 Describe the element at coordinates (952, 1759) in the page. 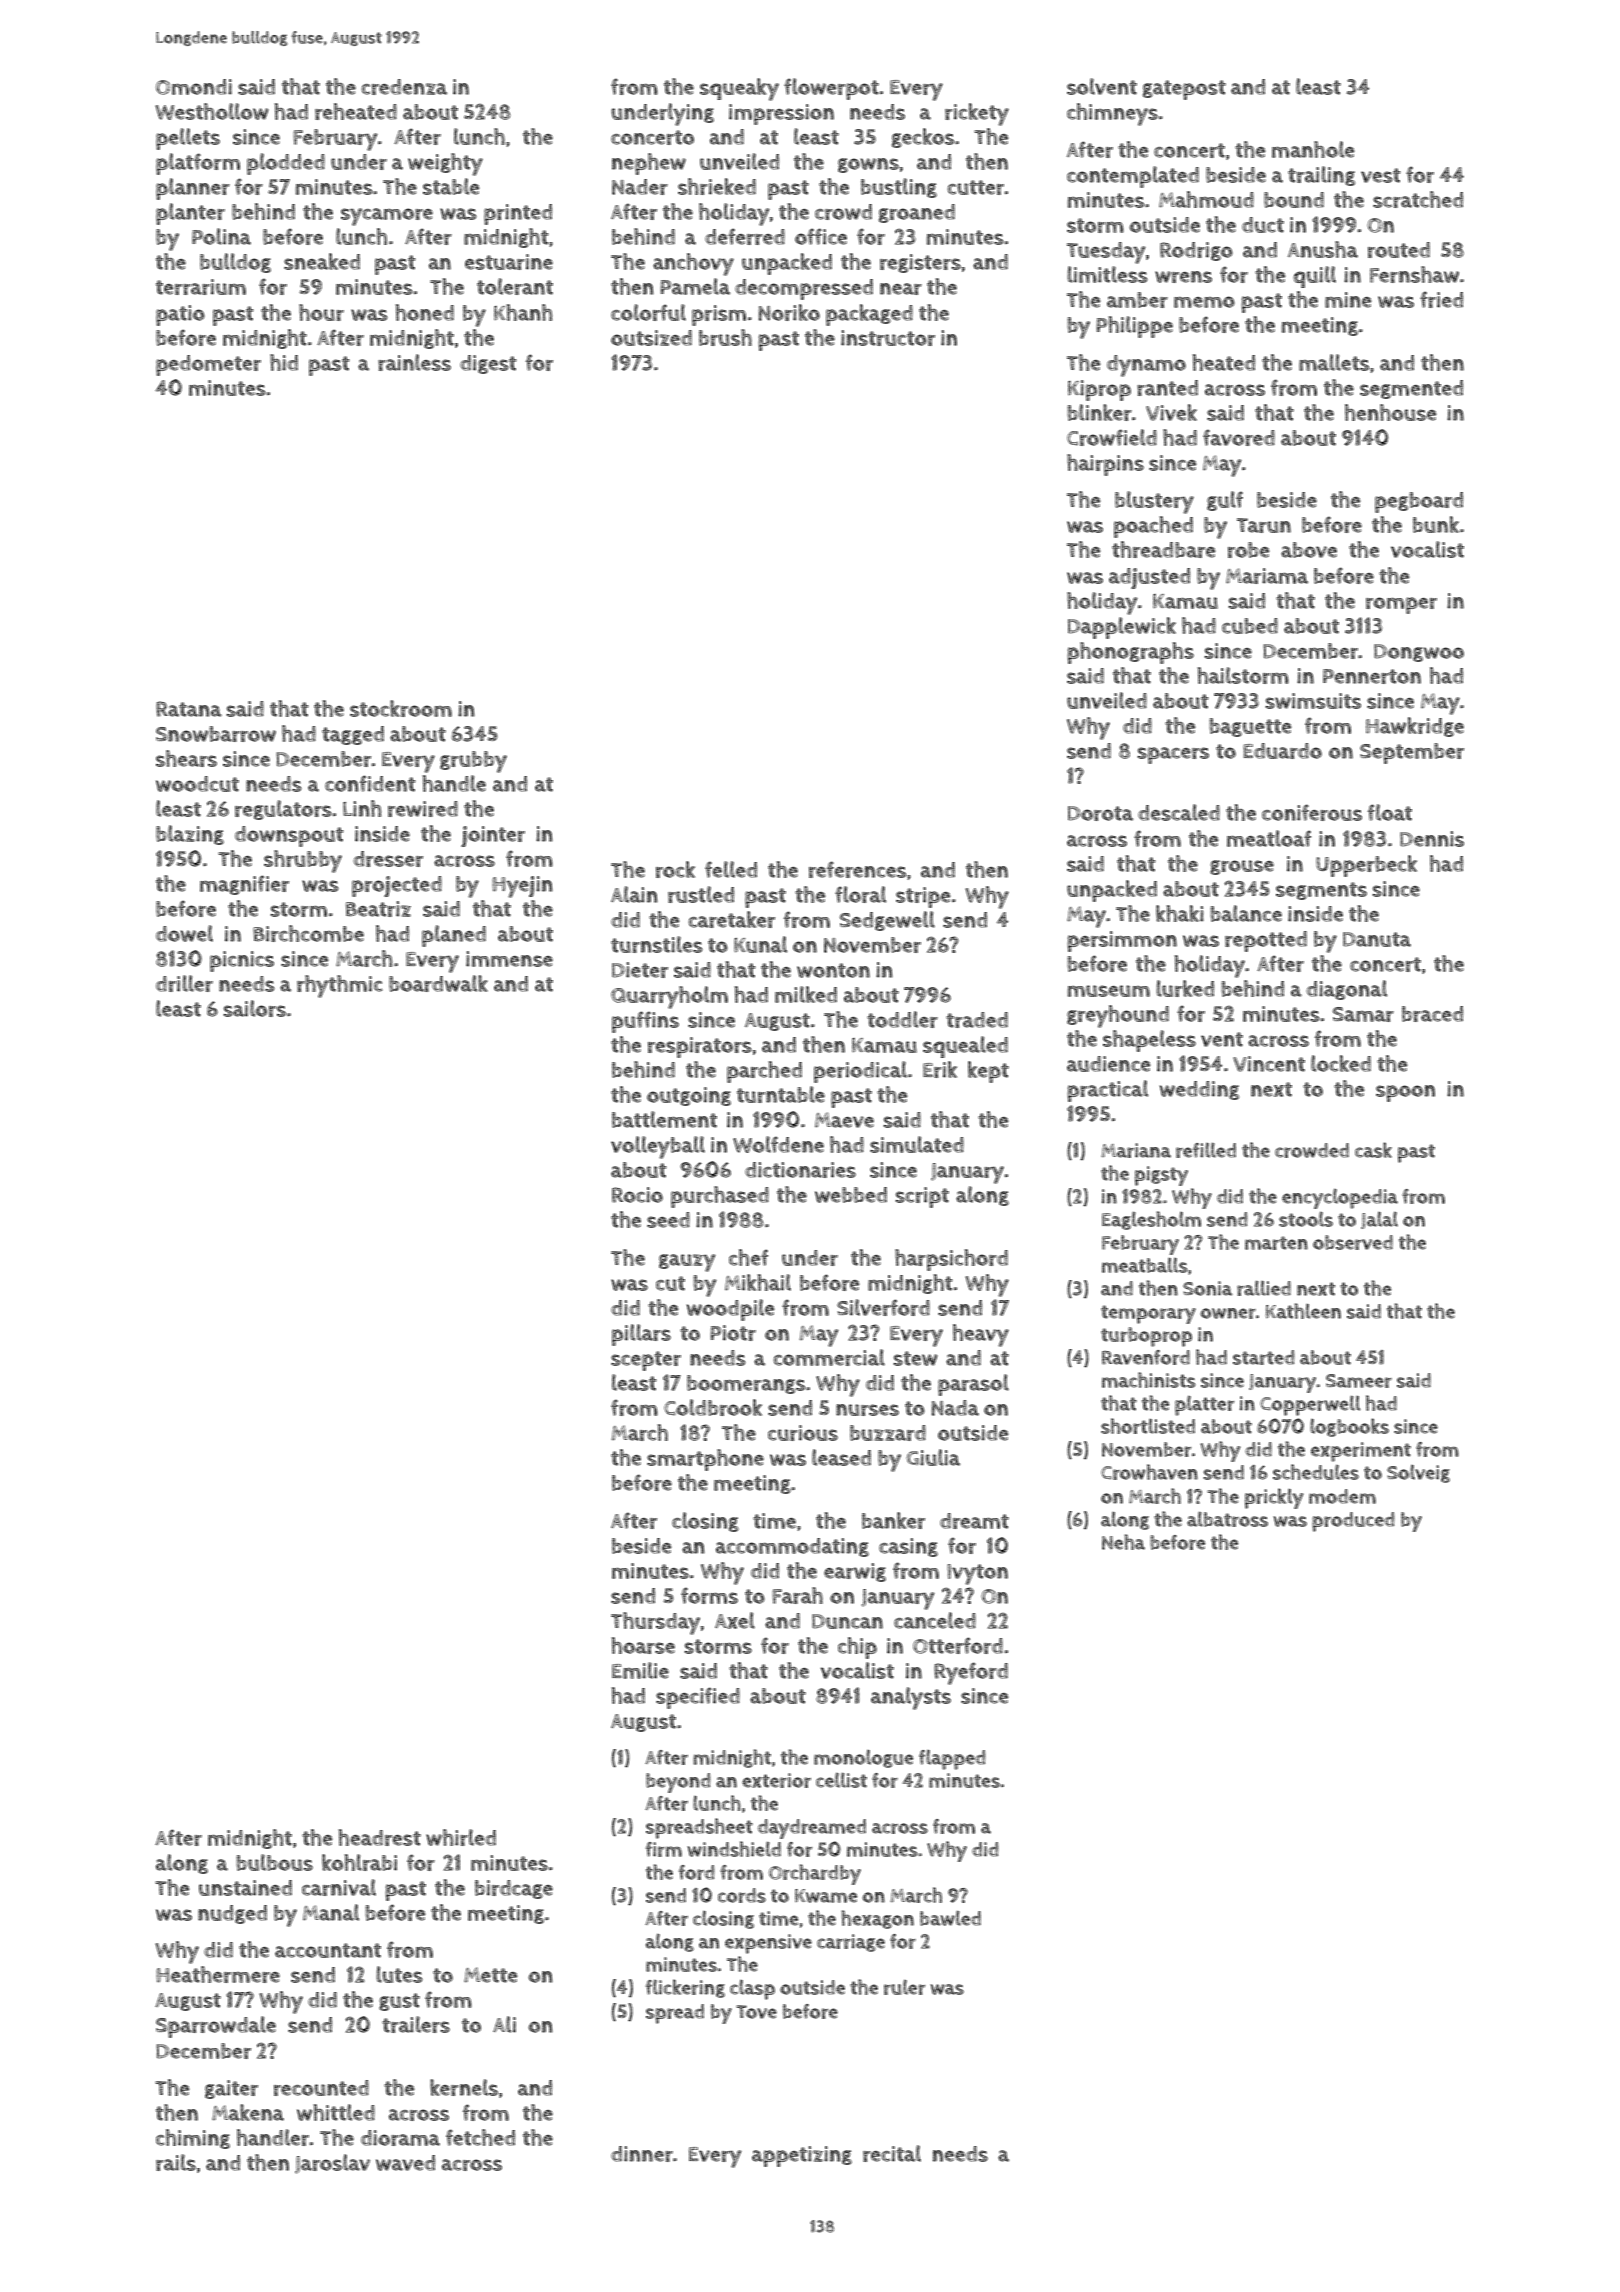

I see `flapped` at that location.
